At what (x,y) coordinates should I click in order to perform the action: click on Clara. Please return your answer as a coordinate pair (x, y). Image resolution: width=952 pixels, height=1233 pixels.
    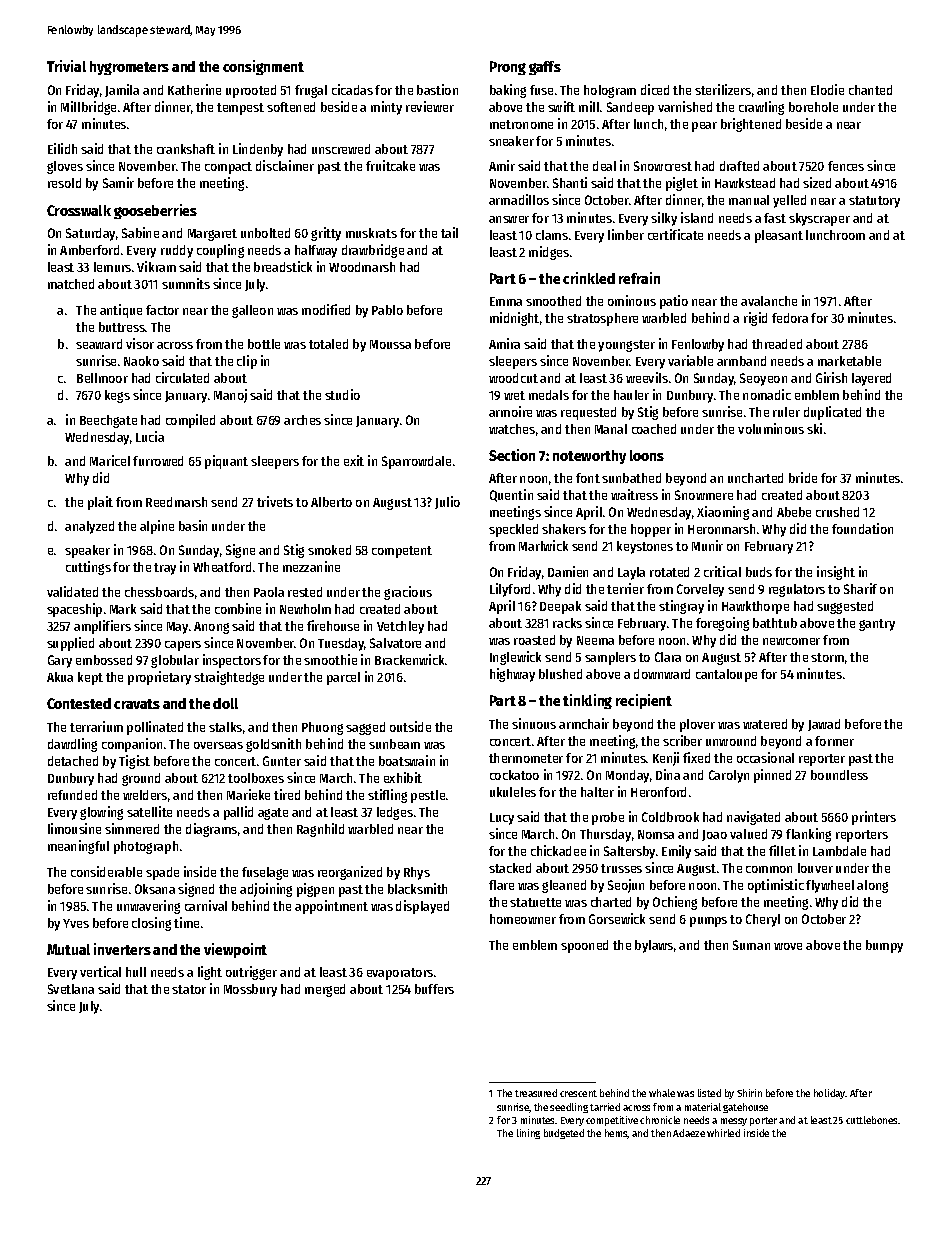
    Looking at the image, I should click on (668, 657).
